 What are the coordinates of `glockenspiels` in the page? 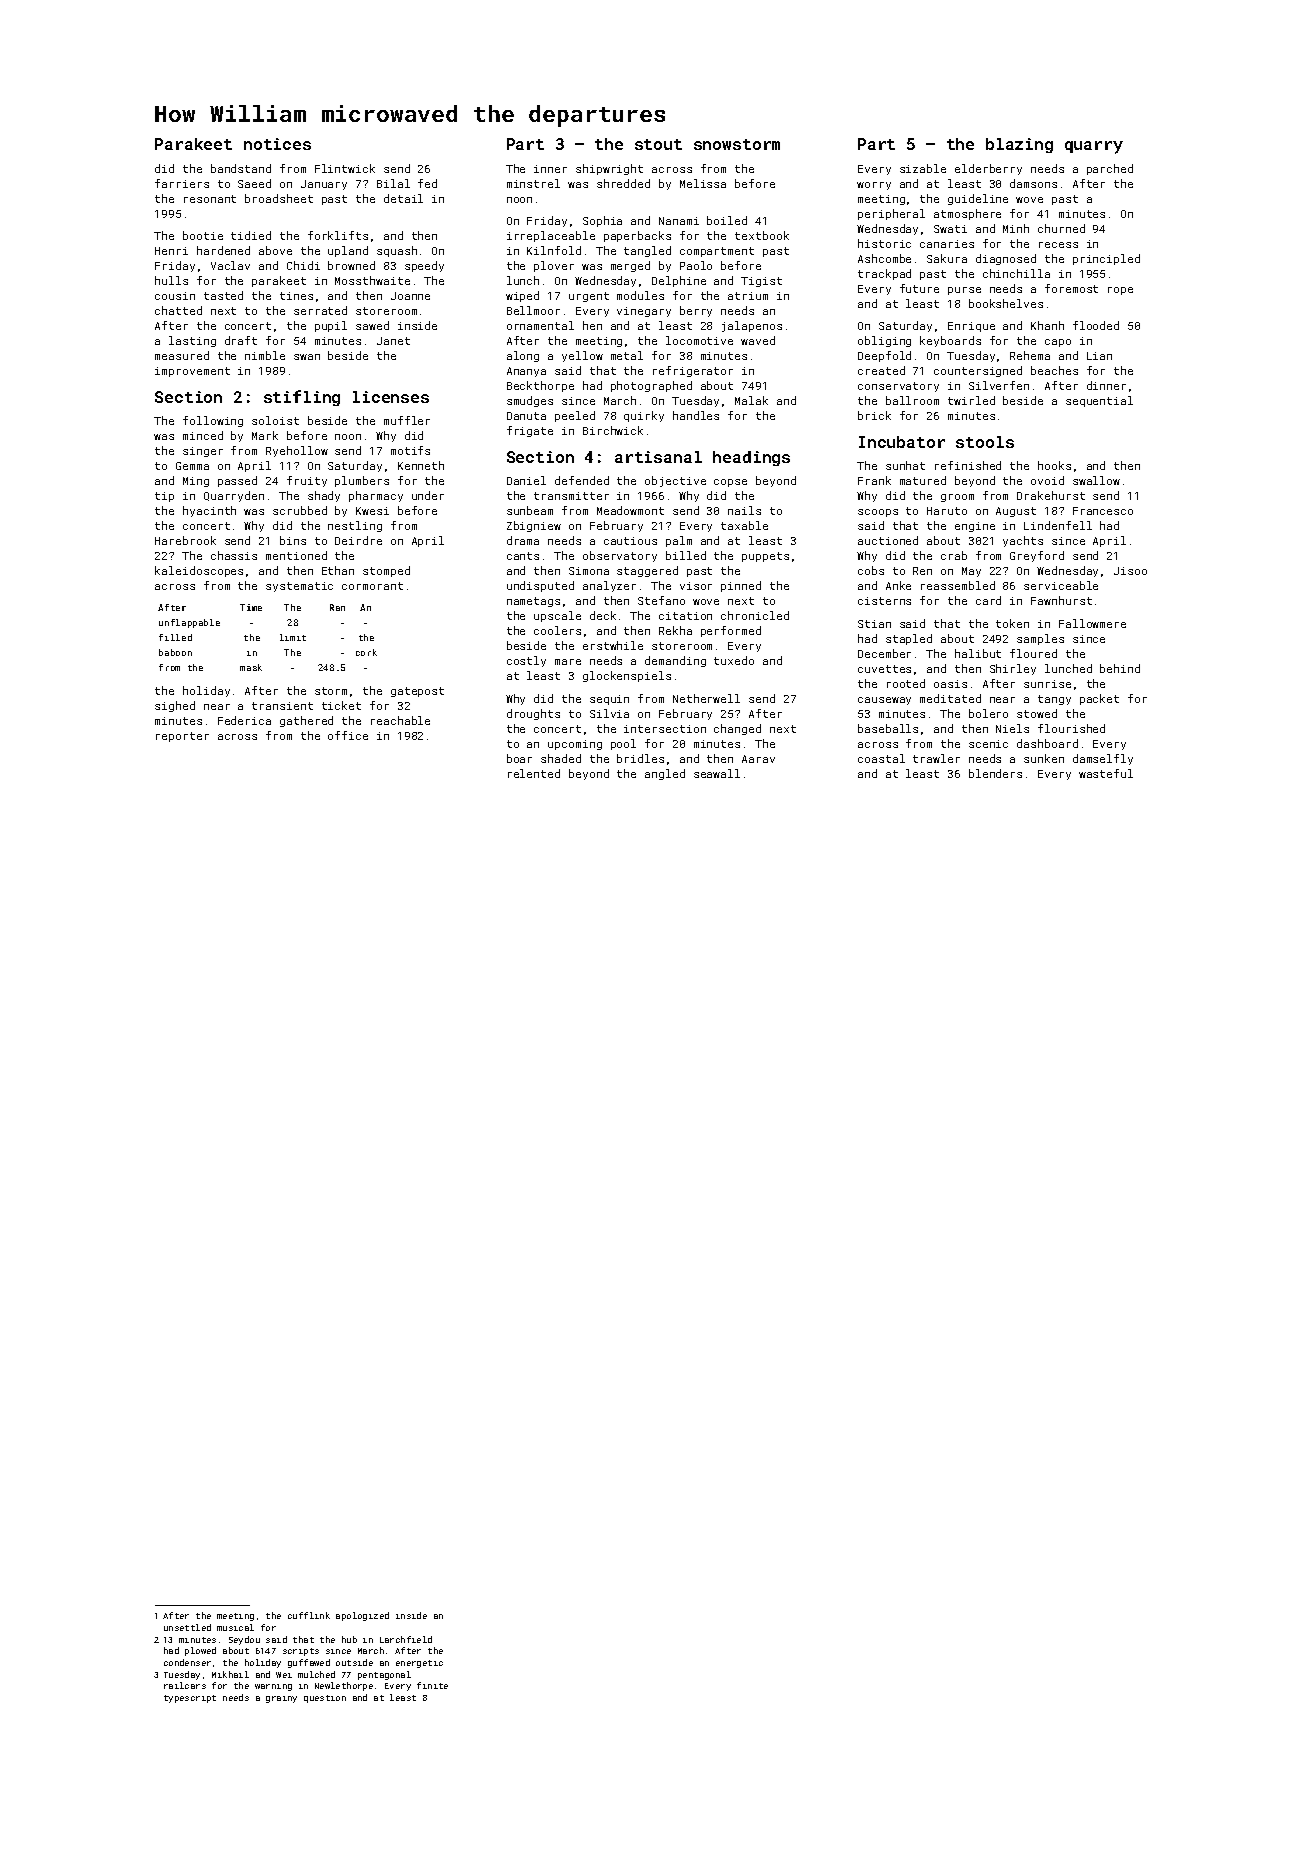 It's located at (627, 676).
